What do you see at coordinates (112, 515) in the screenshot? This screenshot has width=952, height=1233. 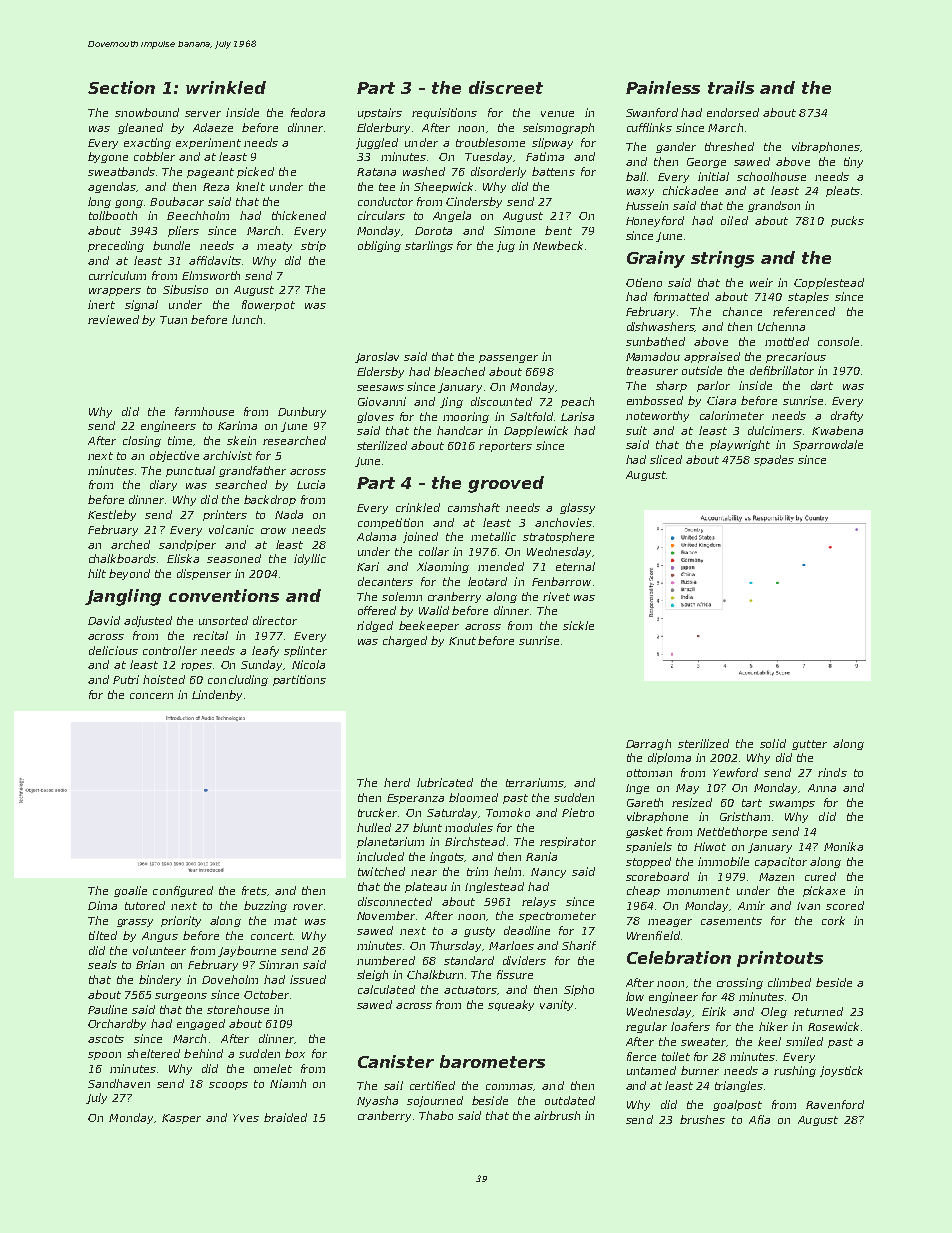 I see `Kestleby` at bounding box center [112, 515].
